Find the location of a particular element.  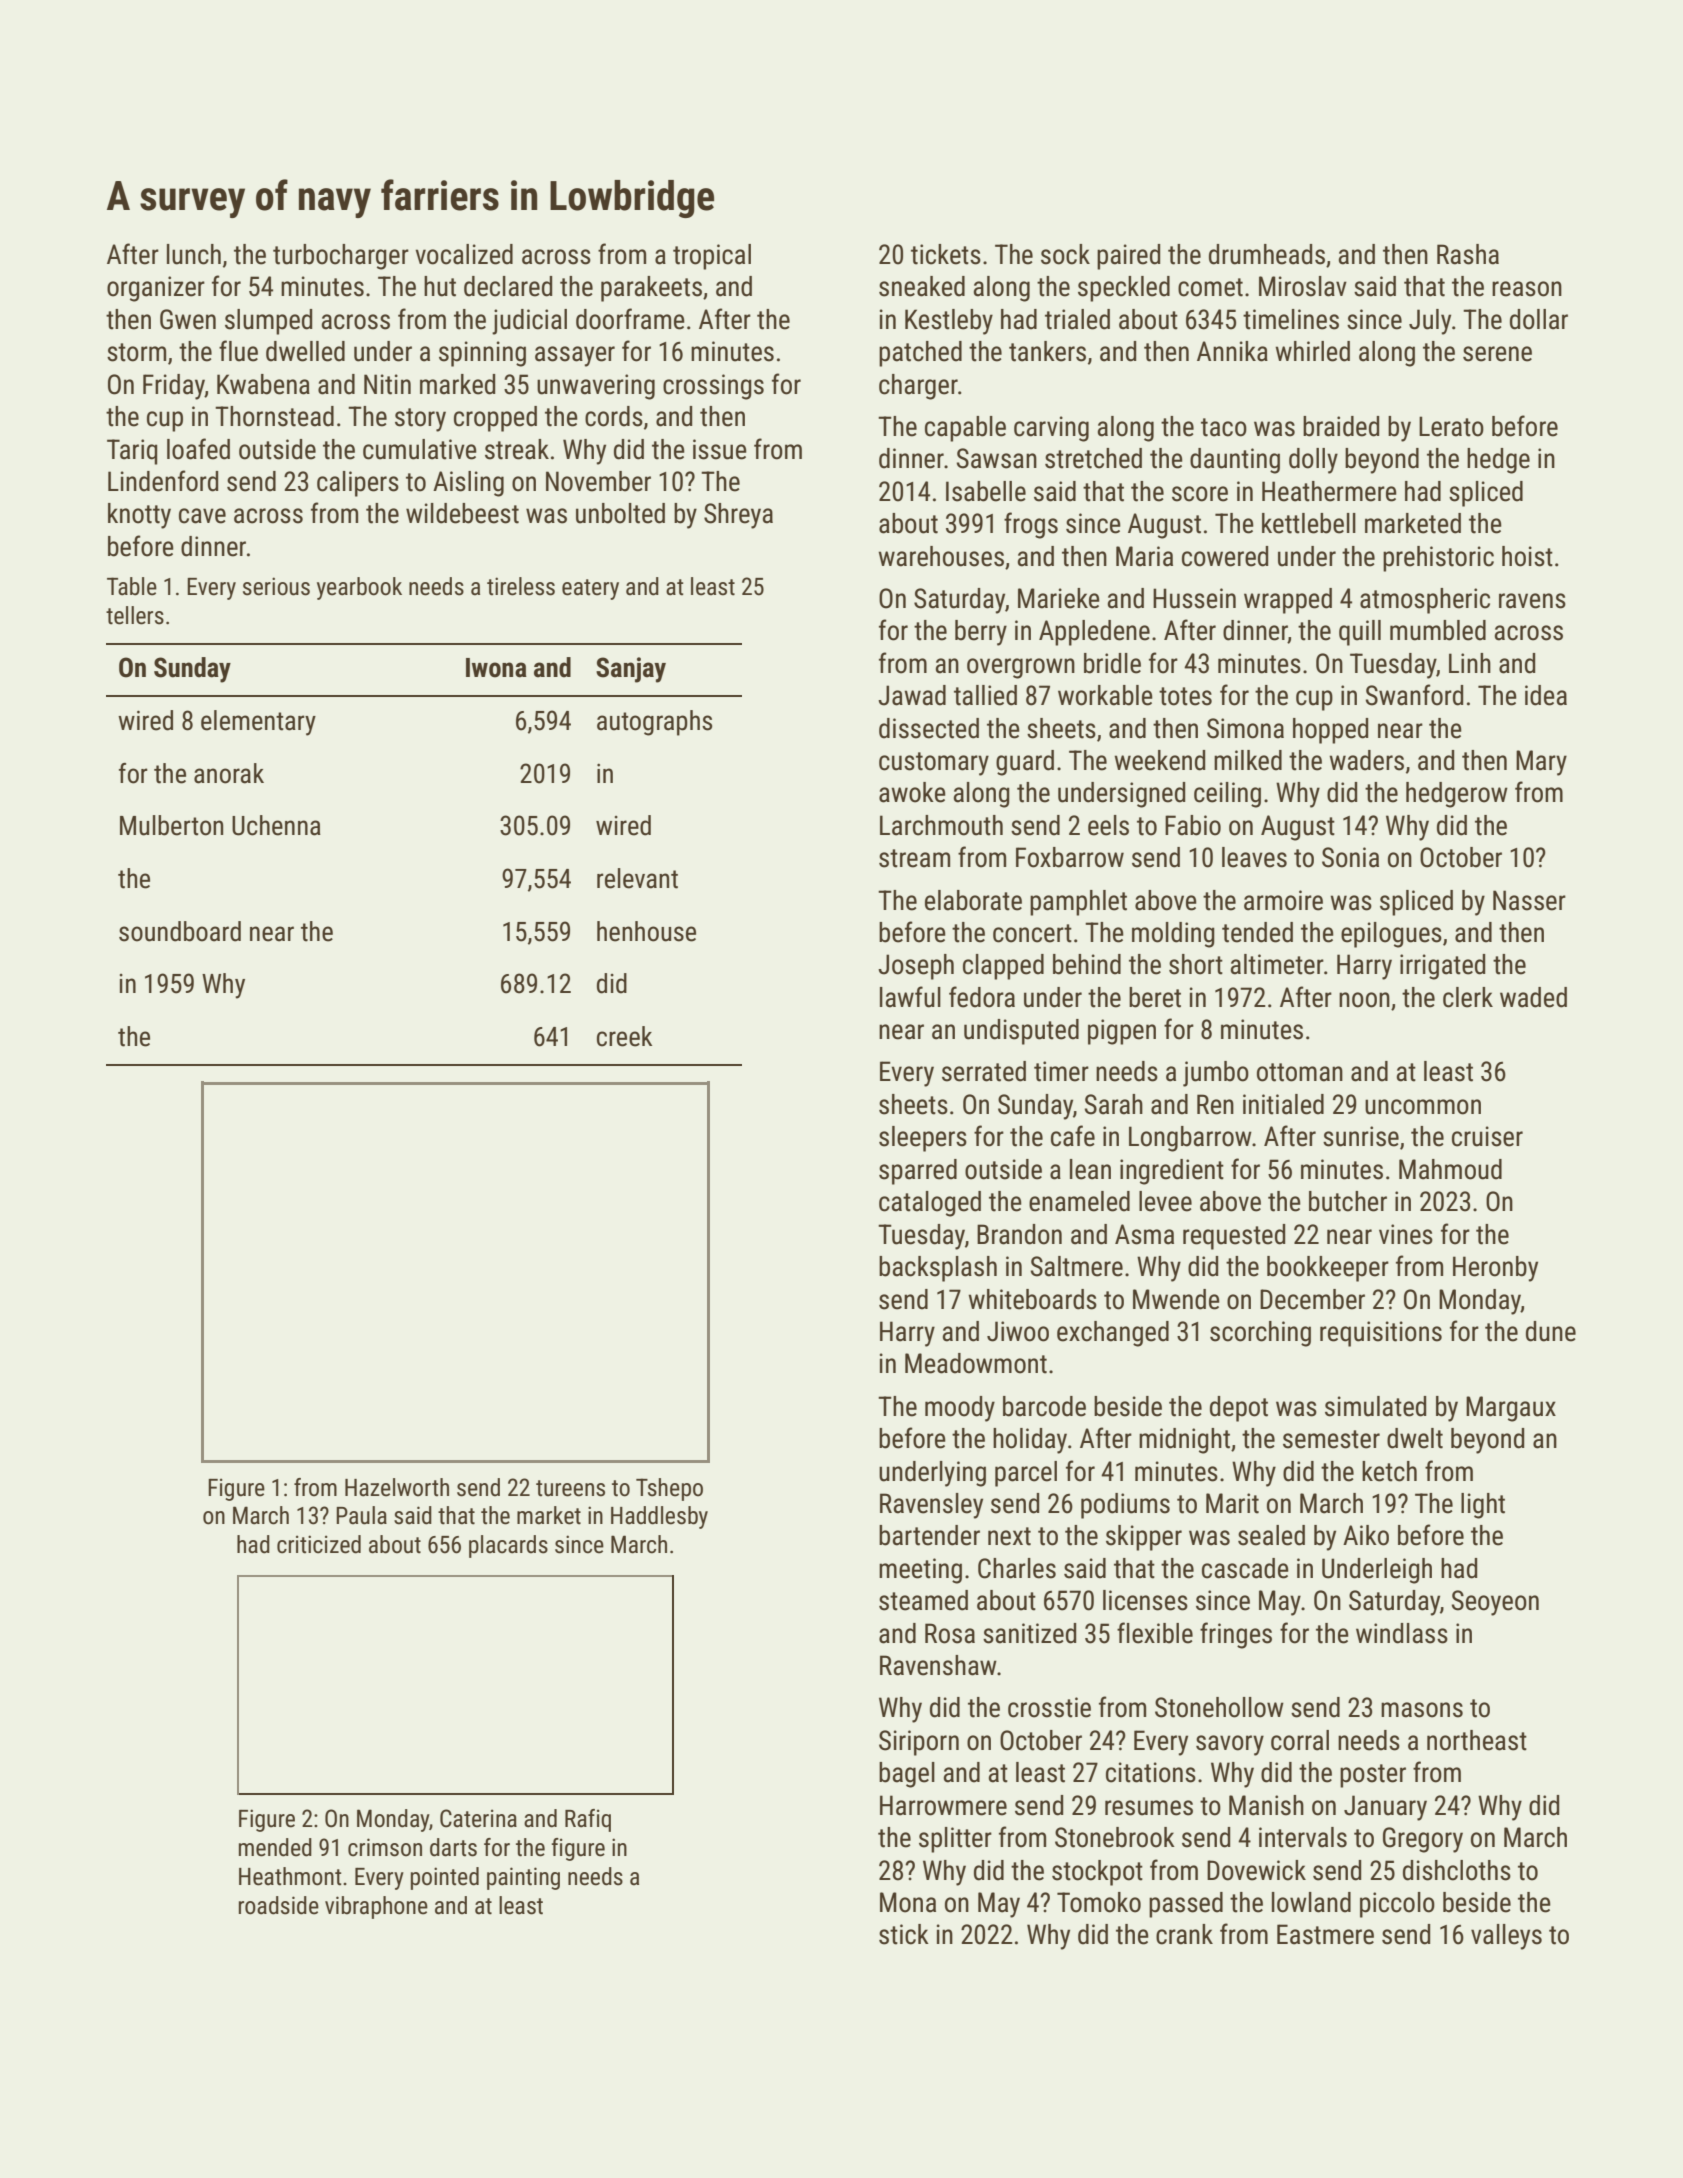

calipers is located at coordinates (358, 484).
